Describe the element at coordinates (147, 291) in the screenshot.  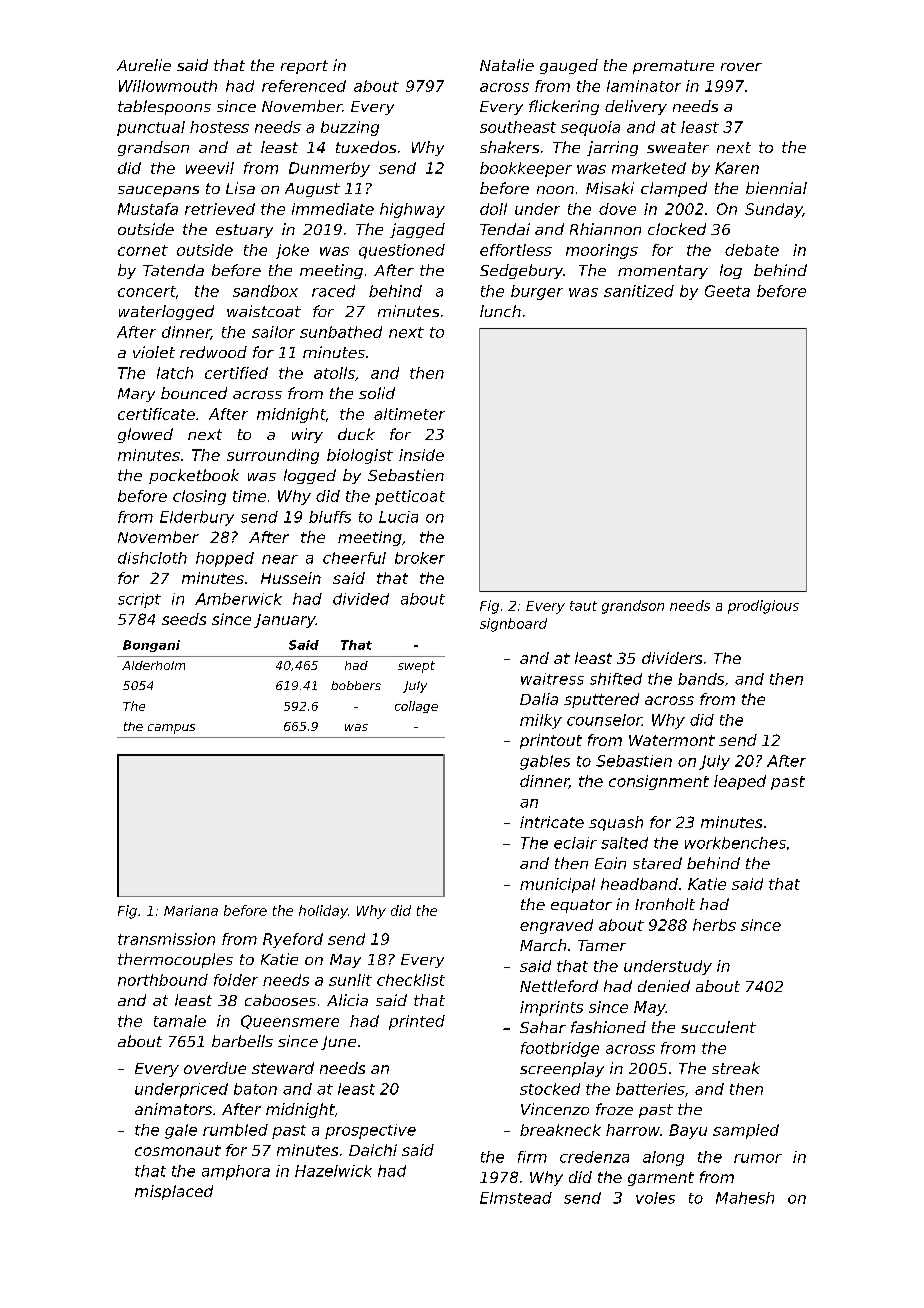
I see `concert` at that location.
